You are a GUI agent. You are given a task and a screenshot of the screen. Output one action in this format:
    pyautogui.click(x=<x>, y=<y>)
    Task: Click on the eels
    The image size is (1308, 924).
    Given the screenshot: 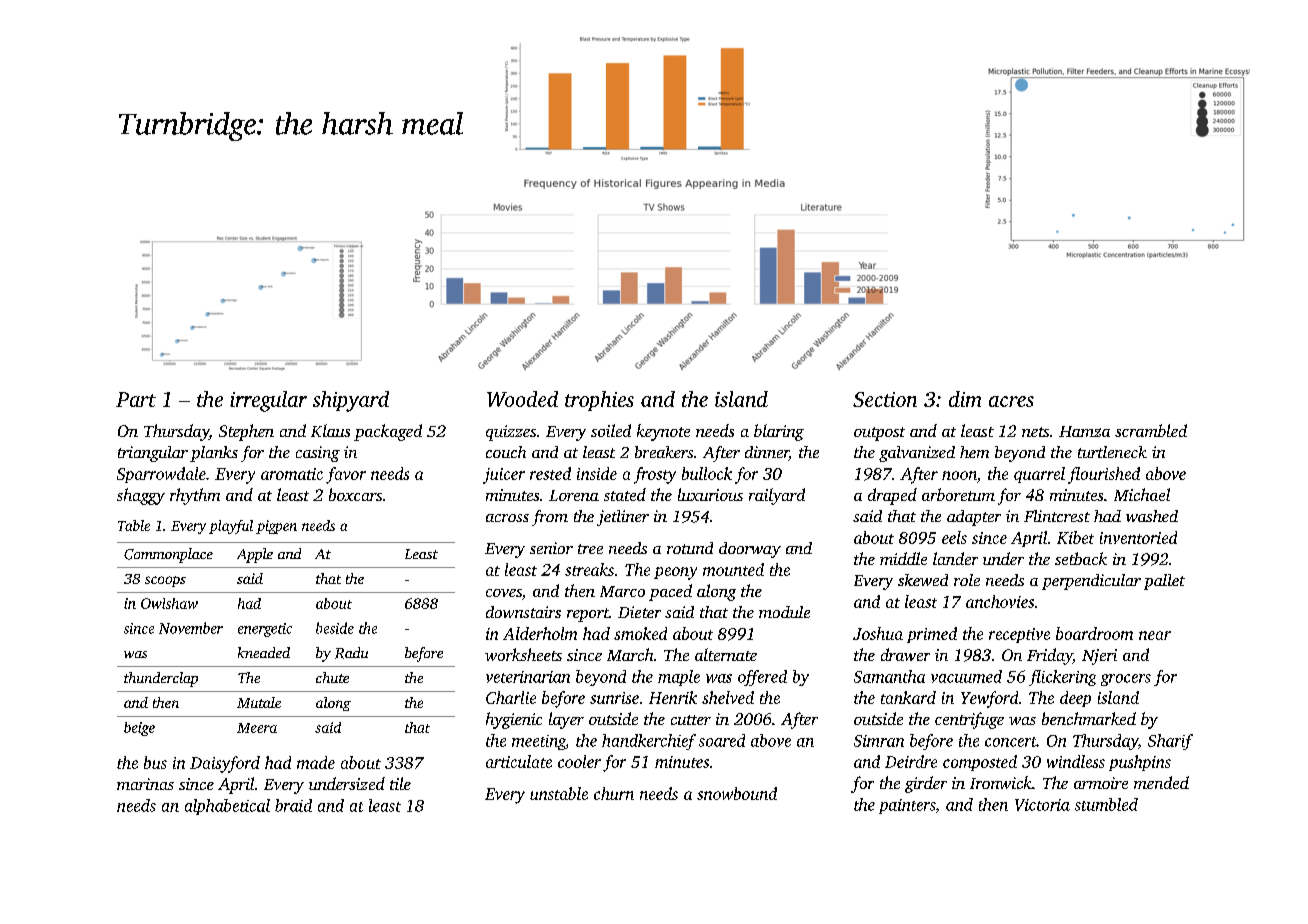 What is the action you would take?
    pyautogui.click(x=954, y=537)
